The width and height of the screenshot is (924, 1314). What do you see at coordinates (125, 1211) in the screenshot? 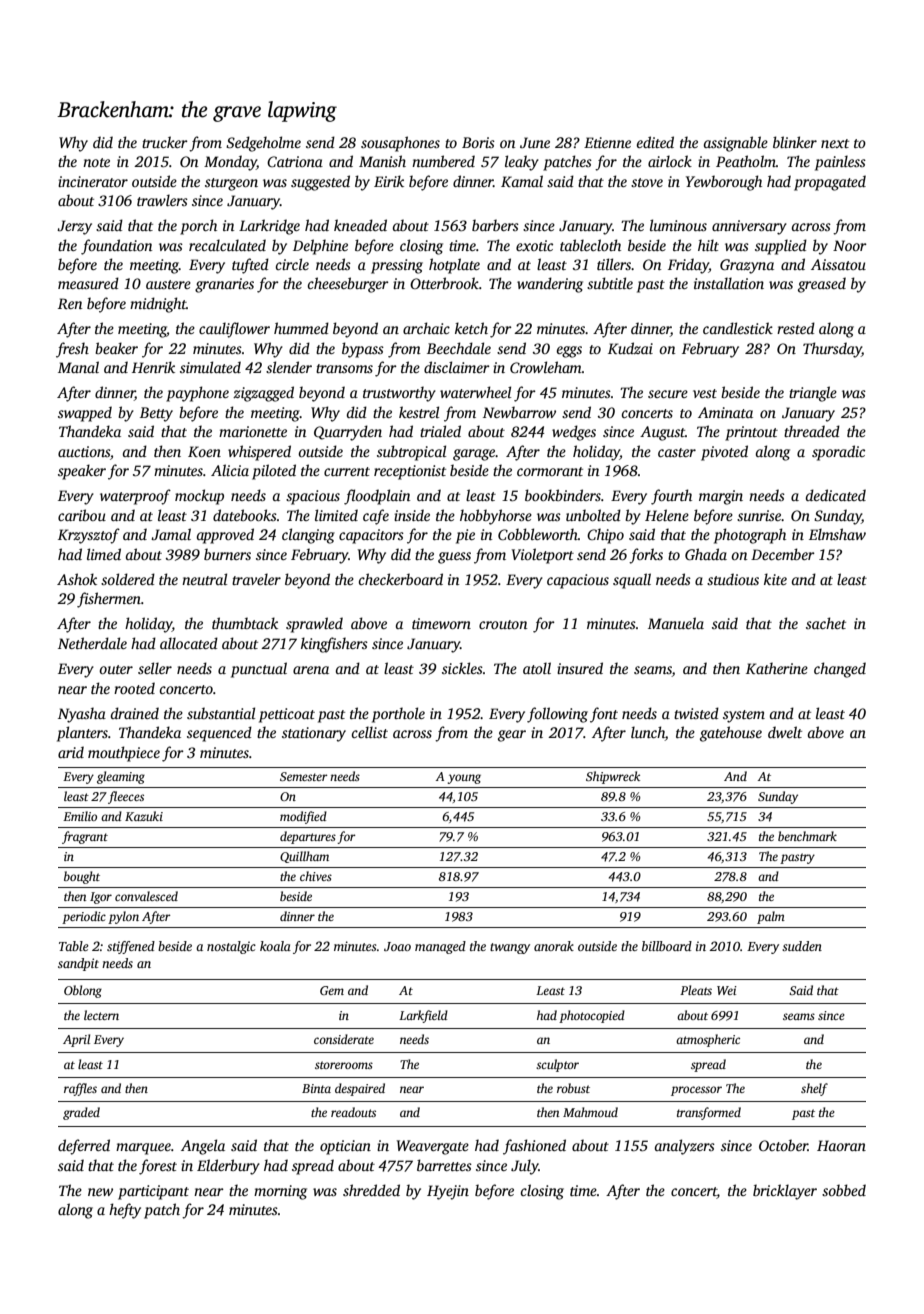
I see `hefty` at bounding box center [125, 1211].
